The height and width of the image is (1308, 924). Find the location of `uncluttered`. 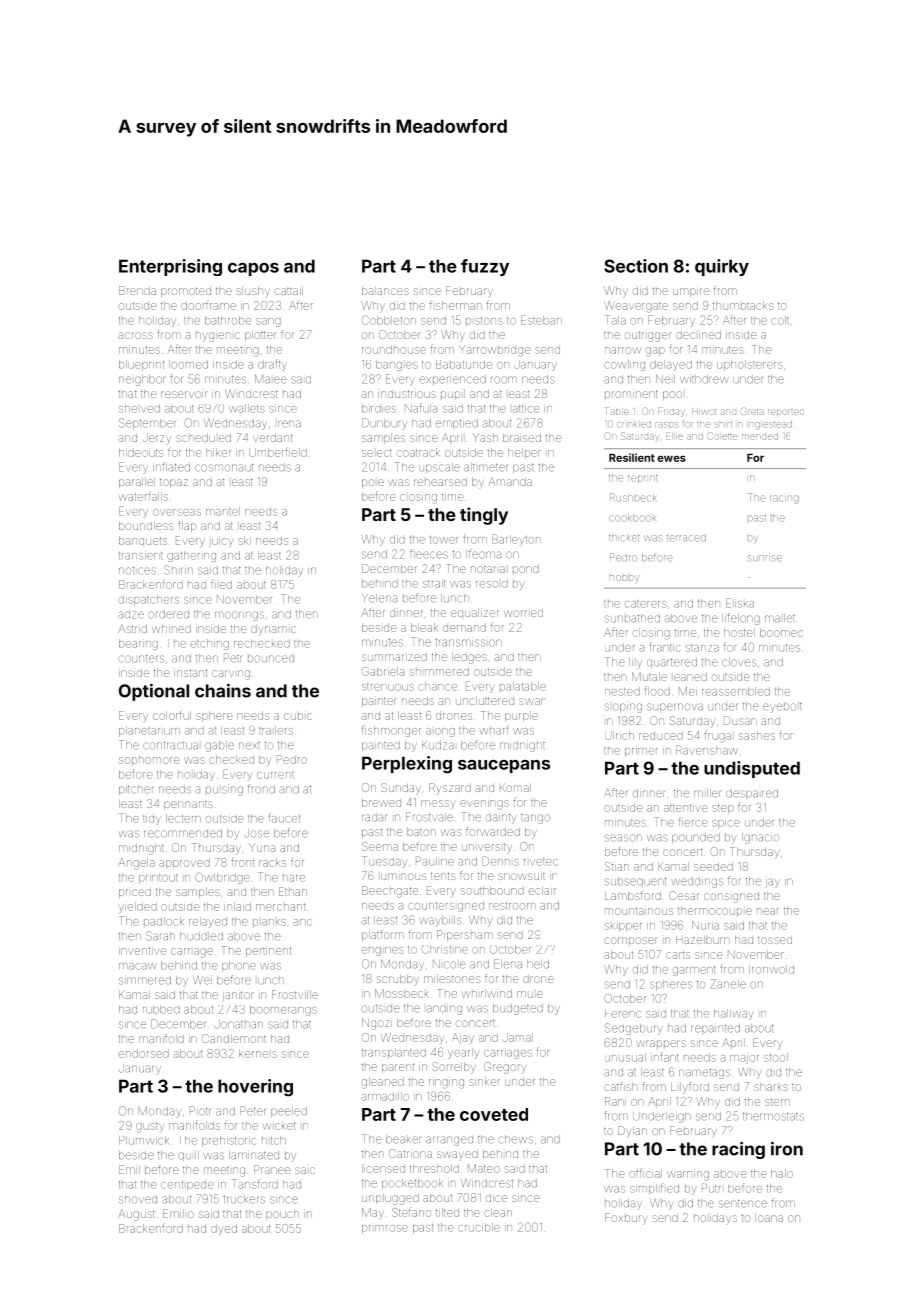

uncluttered is located at coordinates (485, 701).
